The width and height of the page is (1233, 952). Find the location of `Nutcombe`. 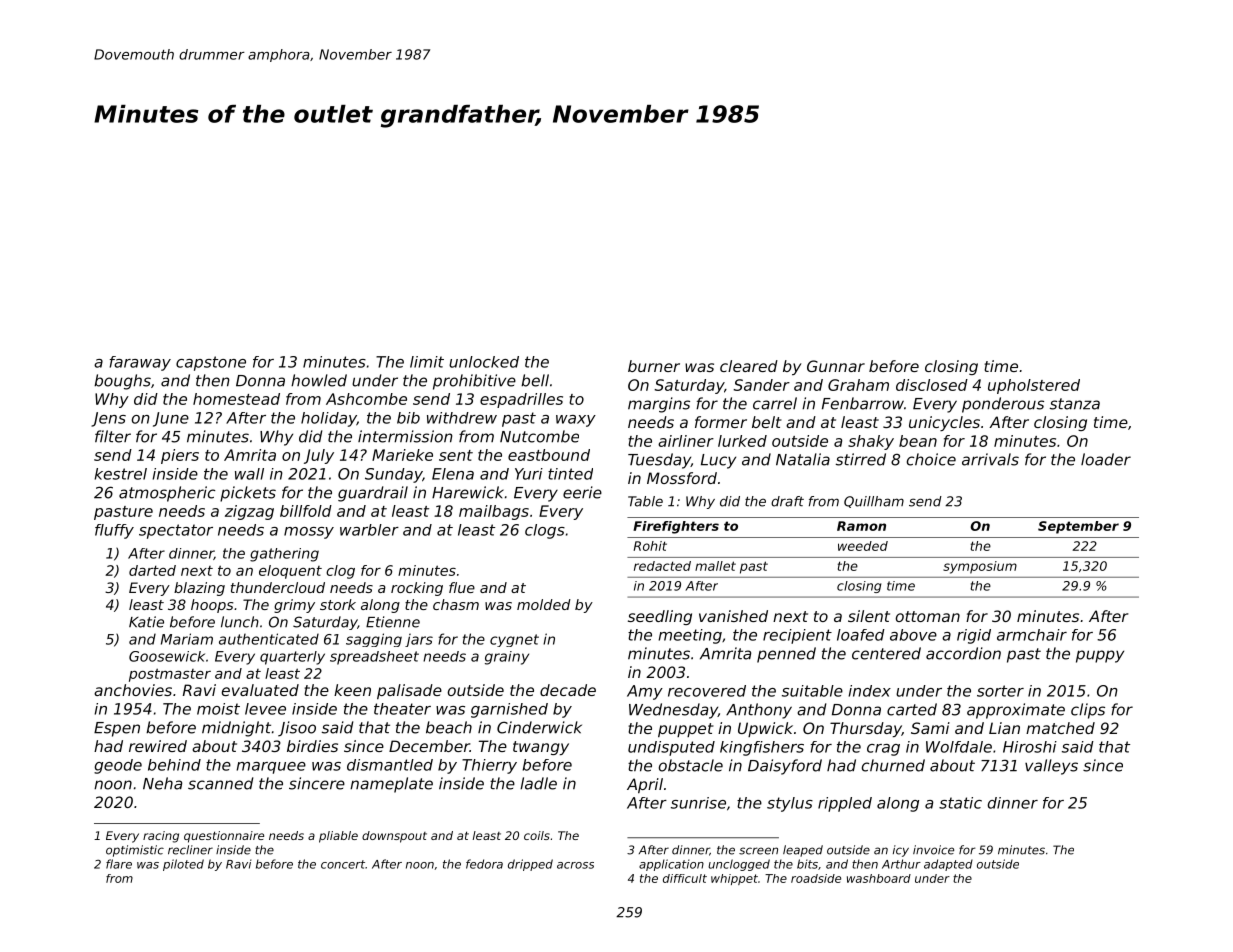

Nutcombe is located at coordinates (539, 436).
